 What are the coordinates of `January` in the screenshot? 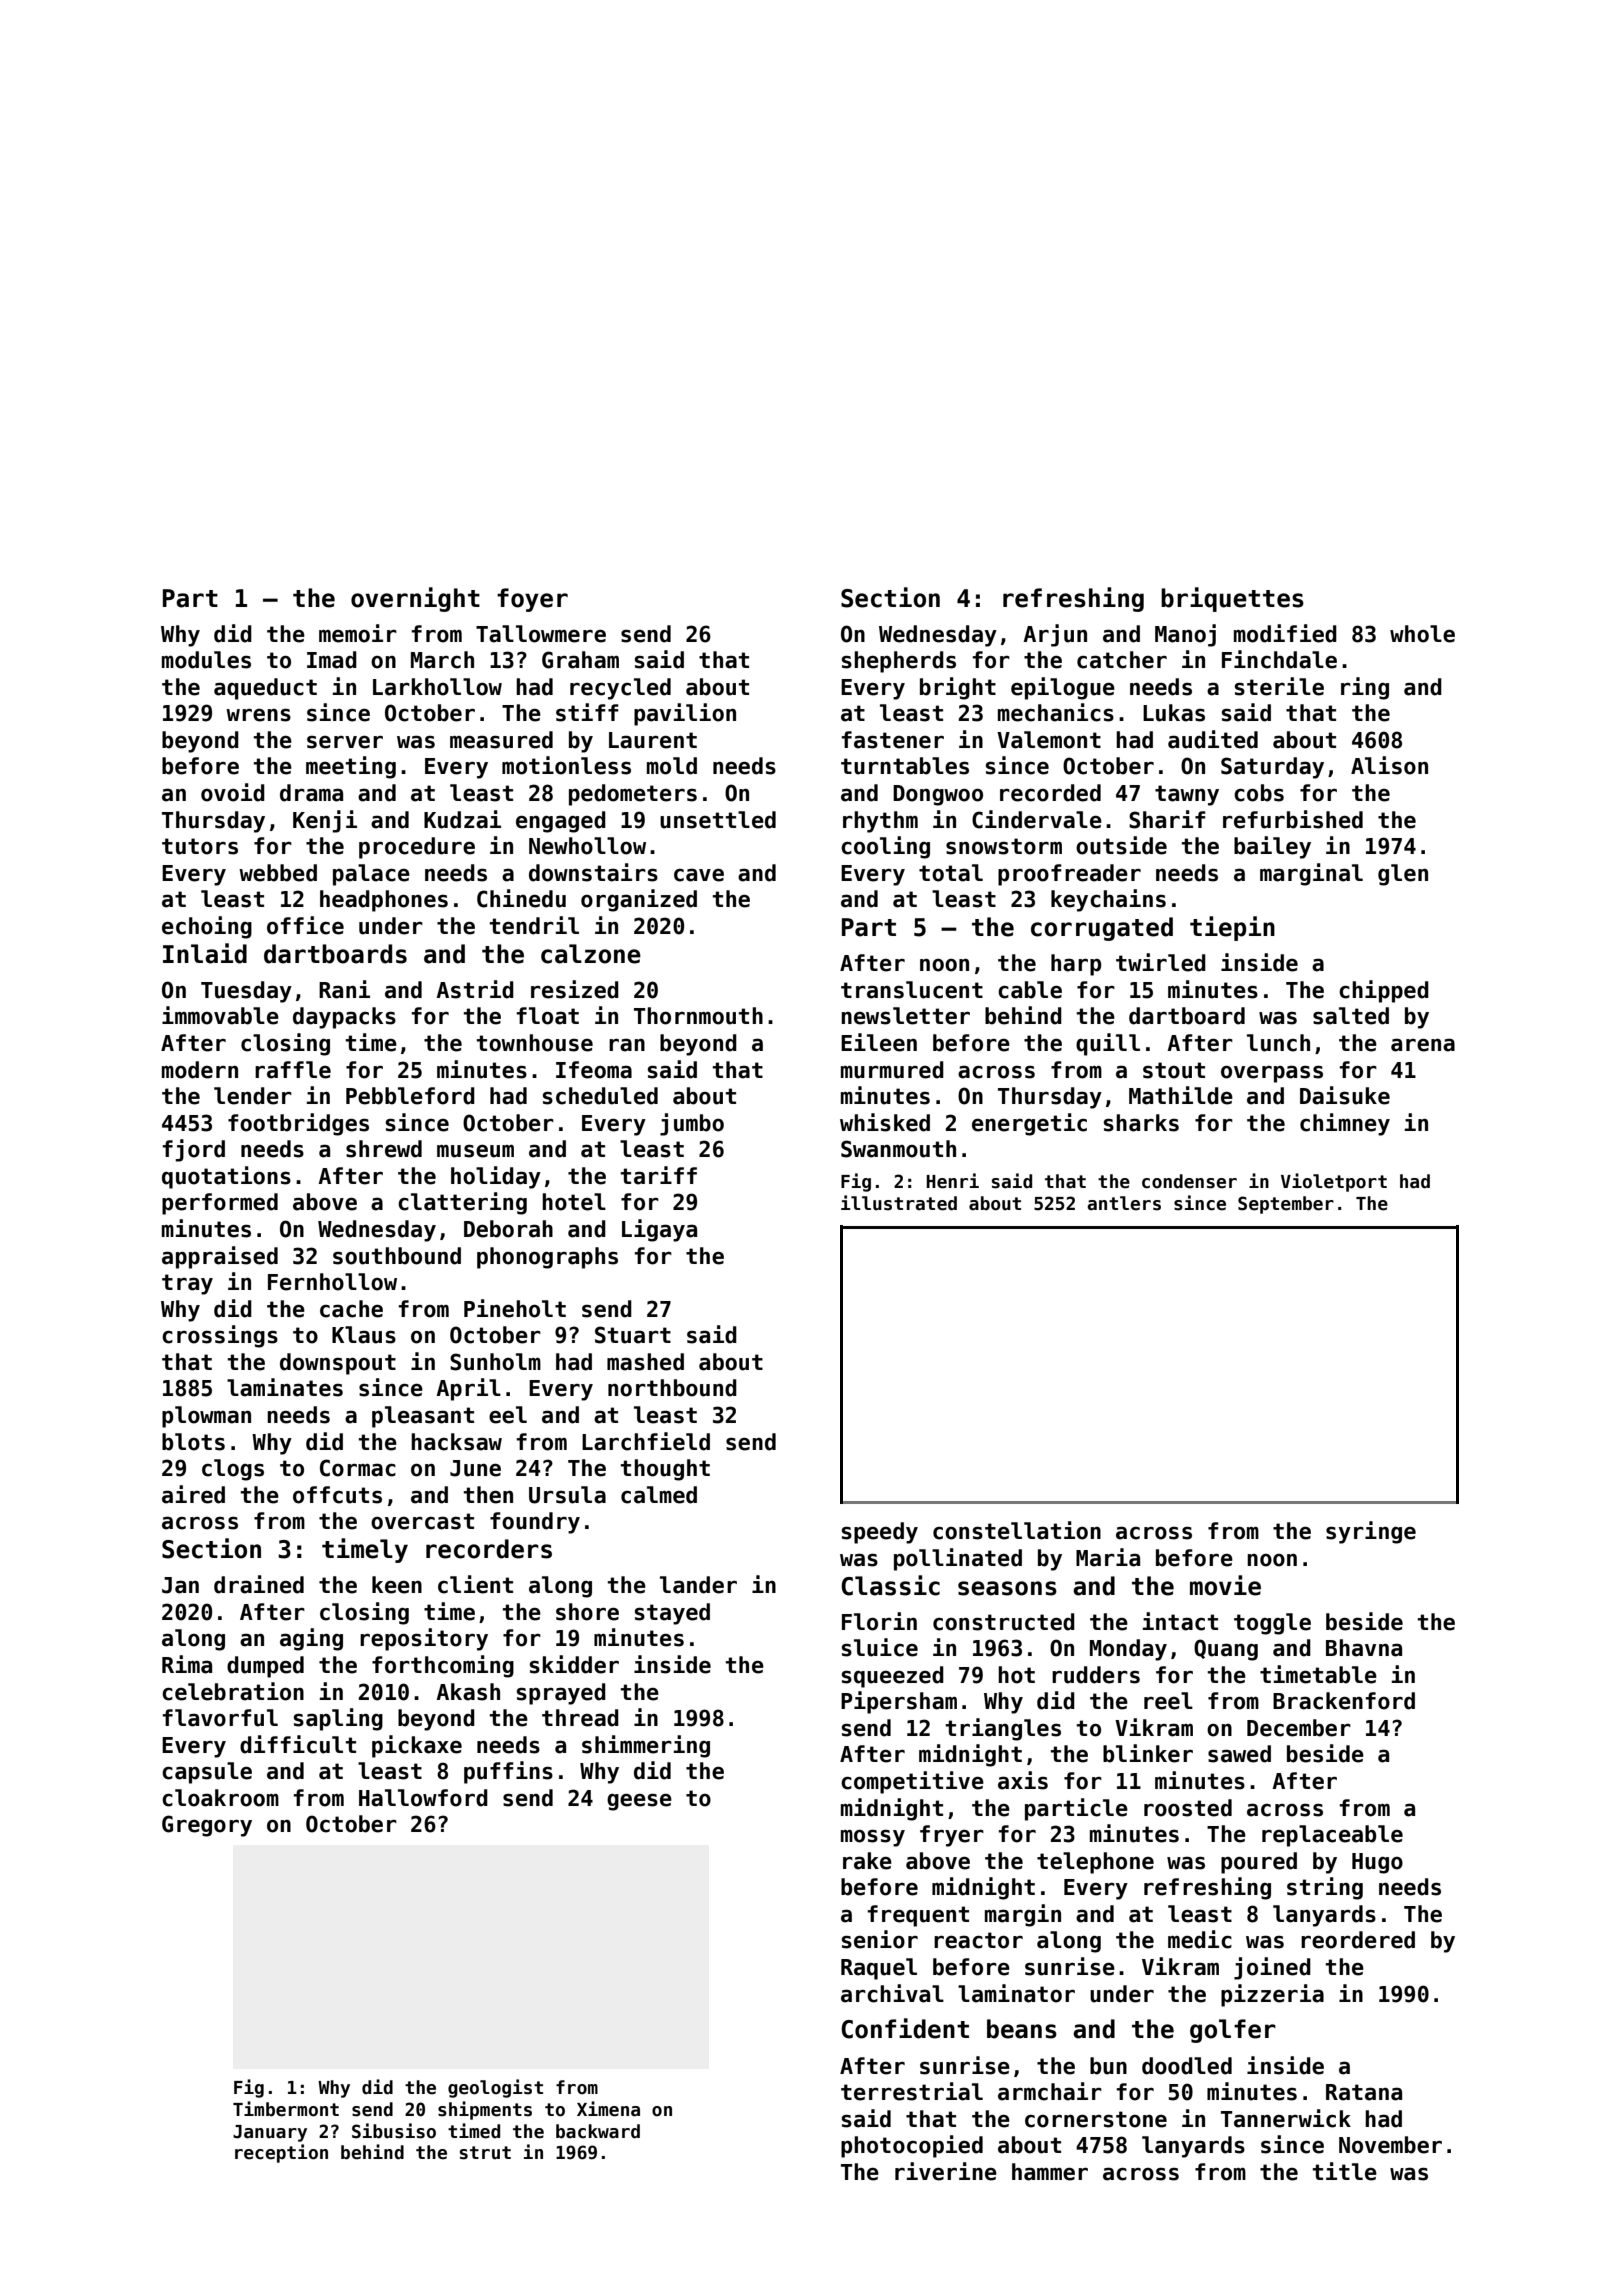 It's located at (270, 2133).
